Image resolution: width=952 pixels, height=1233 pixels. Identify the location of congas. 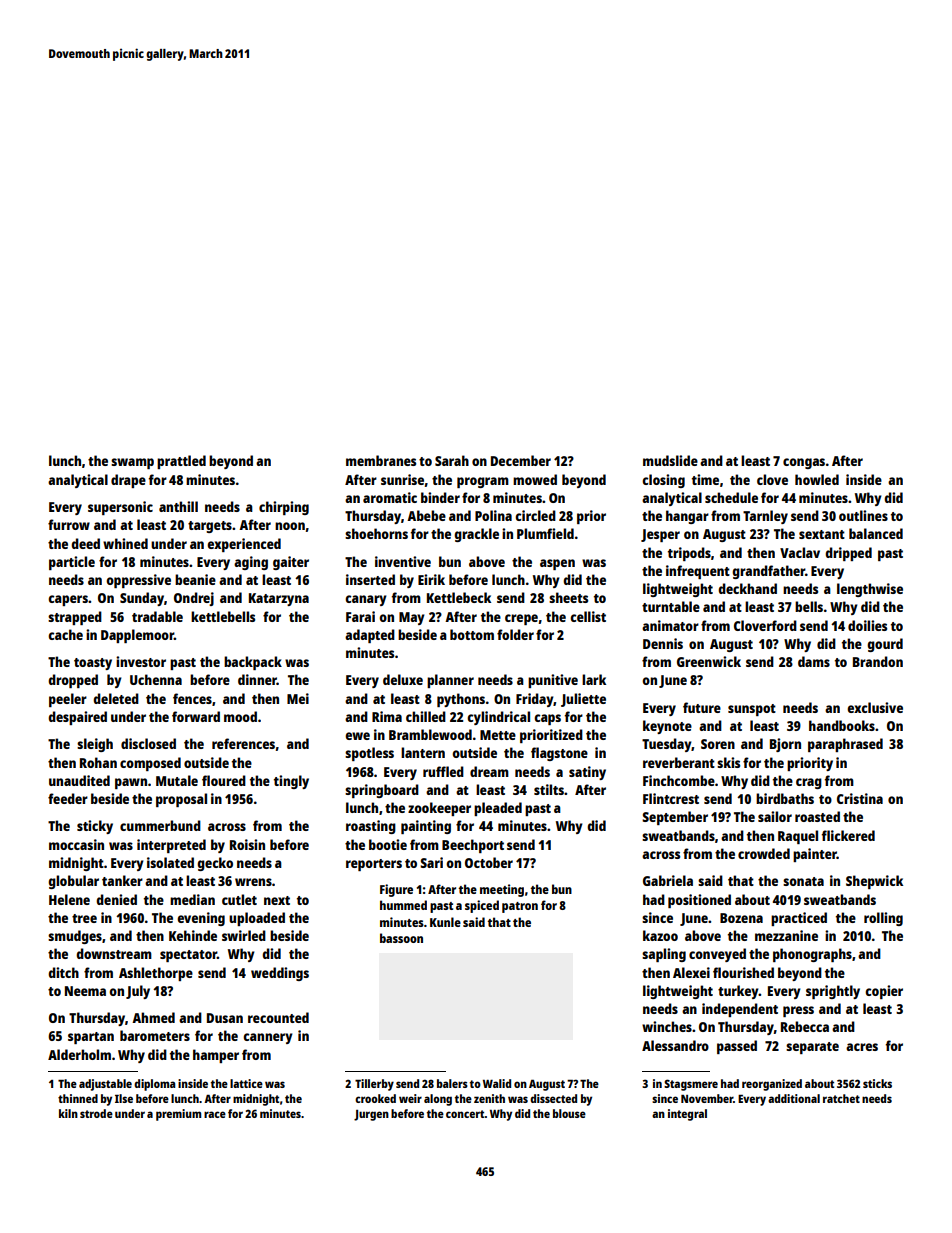
(804, 463).
